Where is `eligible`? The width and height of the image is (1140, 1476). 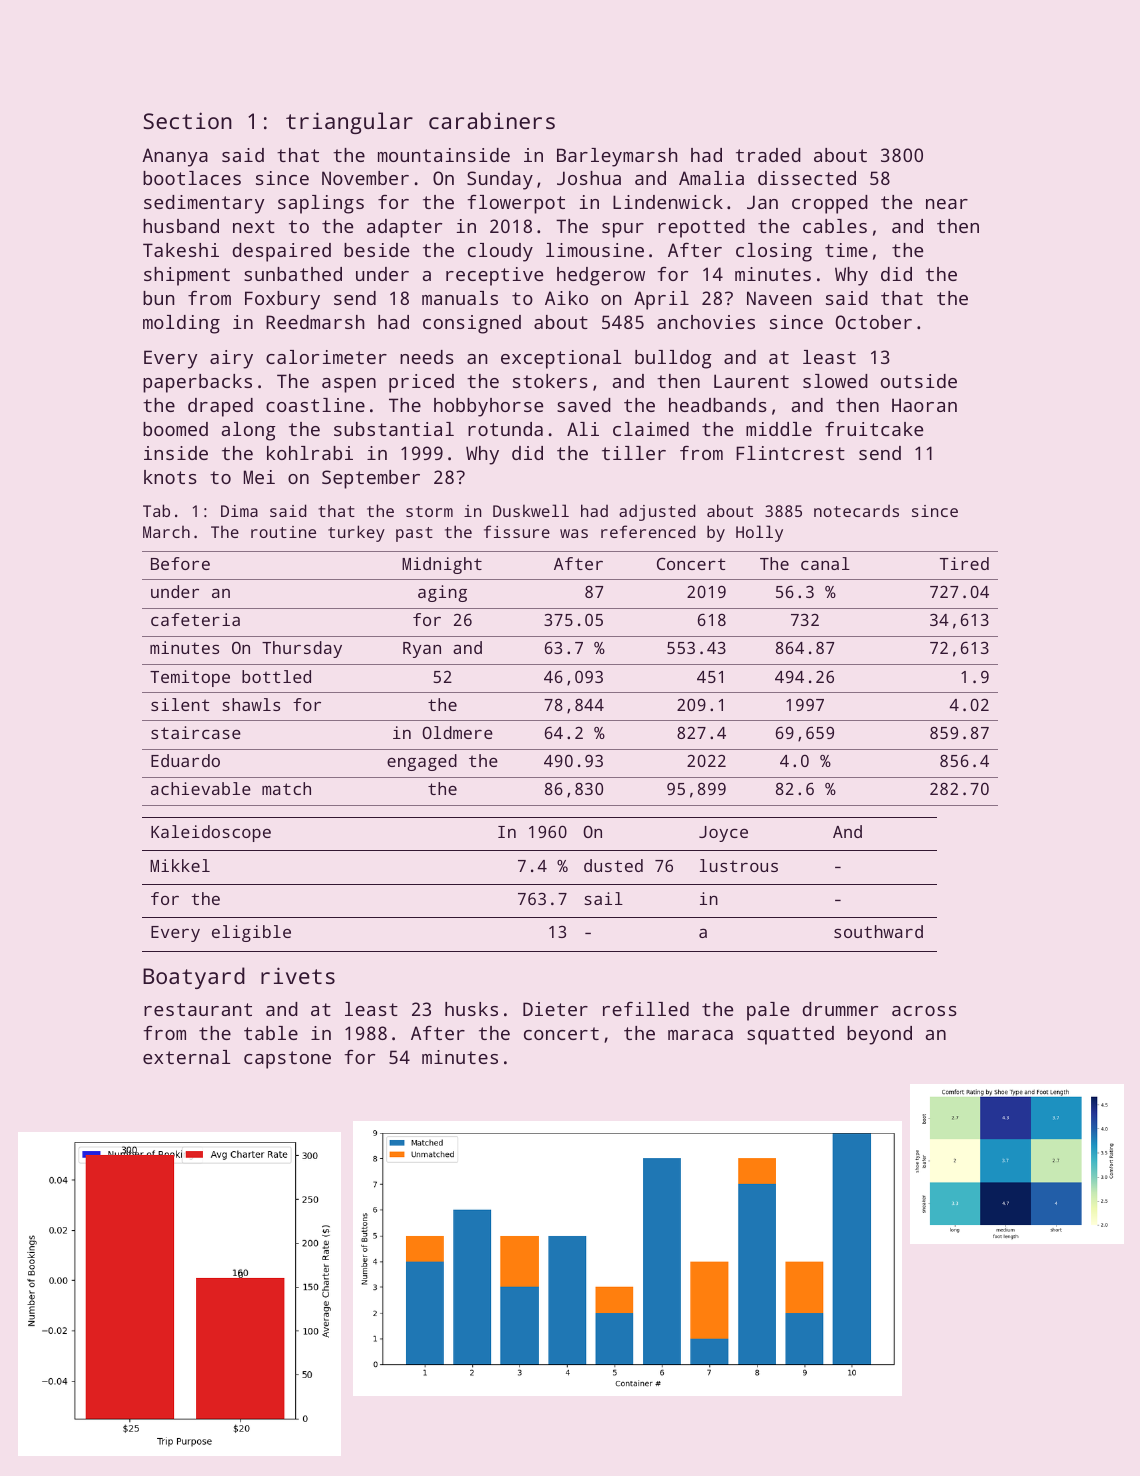 eligible is located at coordinates (251, 933).
